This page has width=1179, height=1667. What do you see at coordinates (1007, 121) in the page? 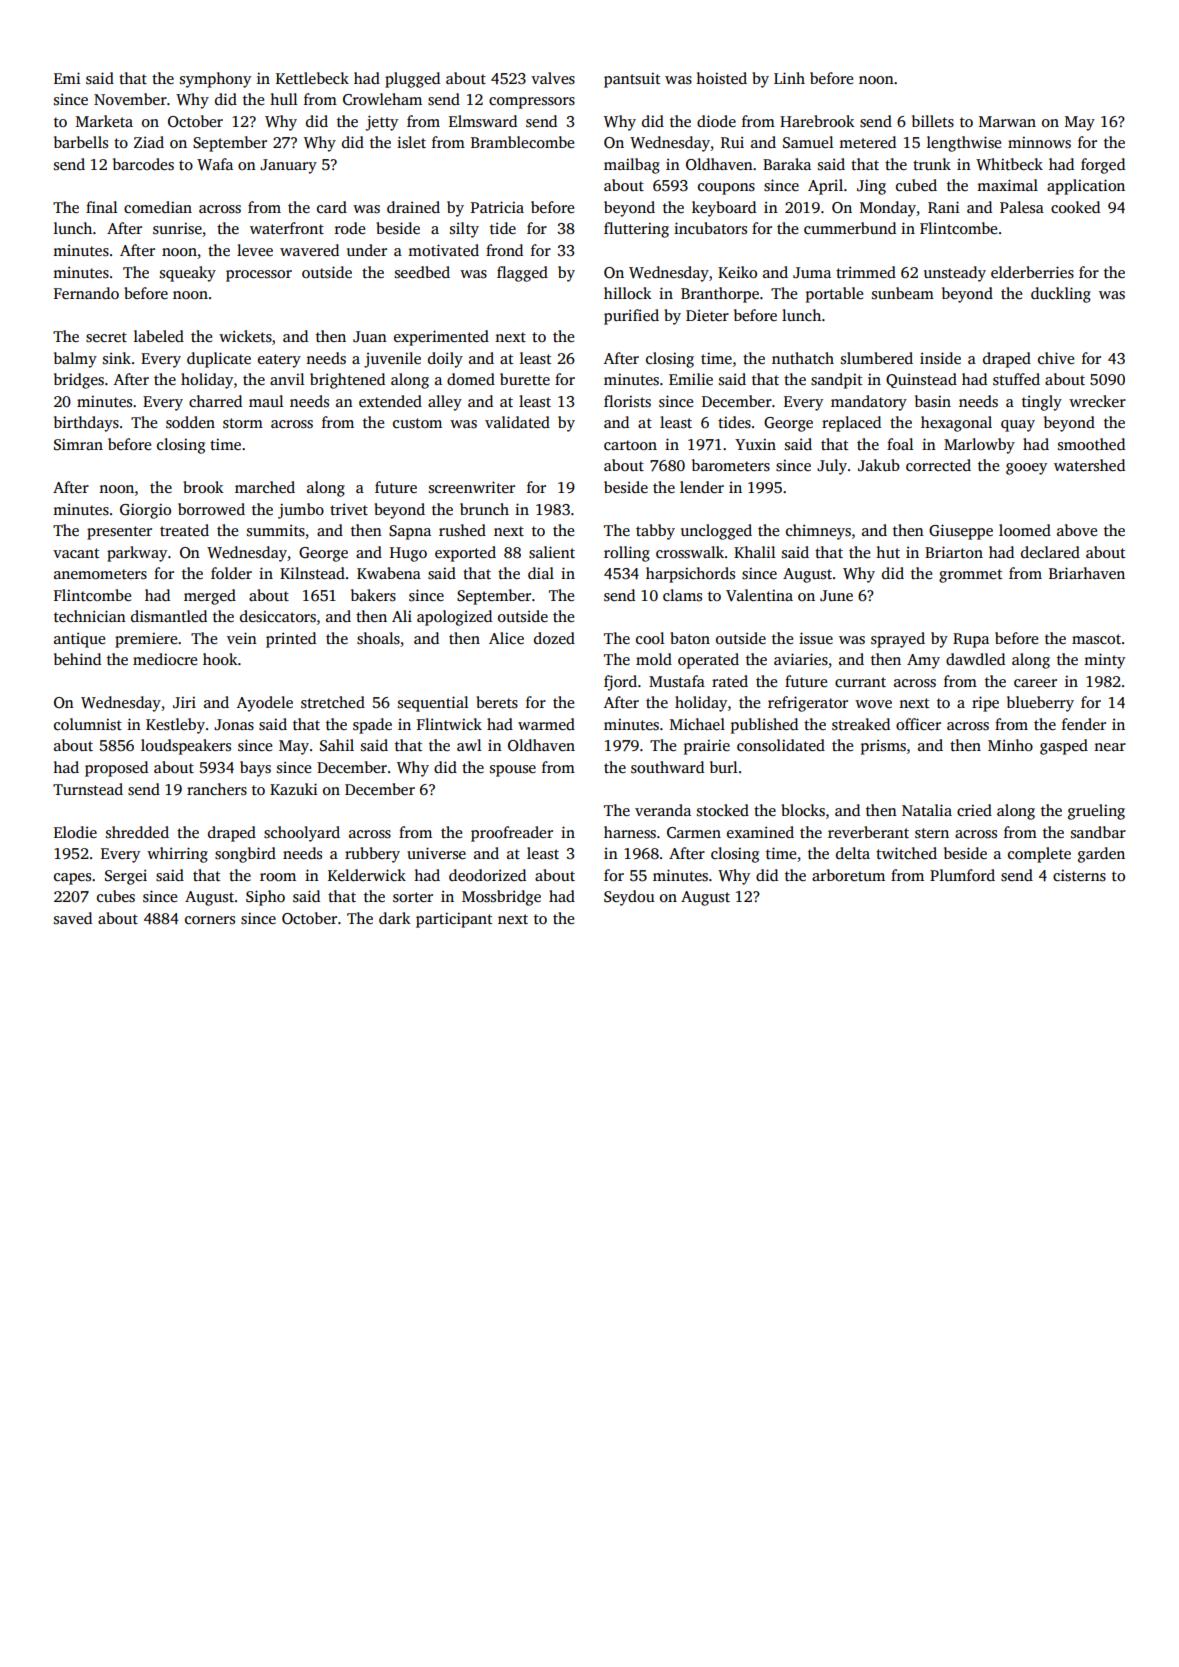
I see `Marwan` at bounding box center [1007, 121].
